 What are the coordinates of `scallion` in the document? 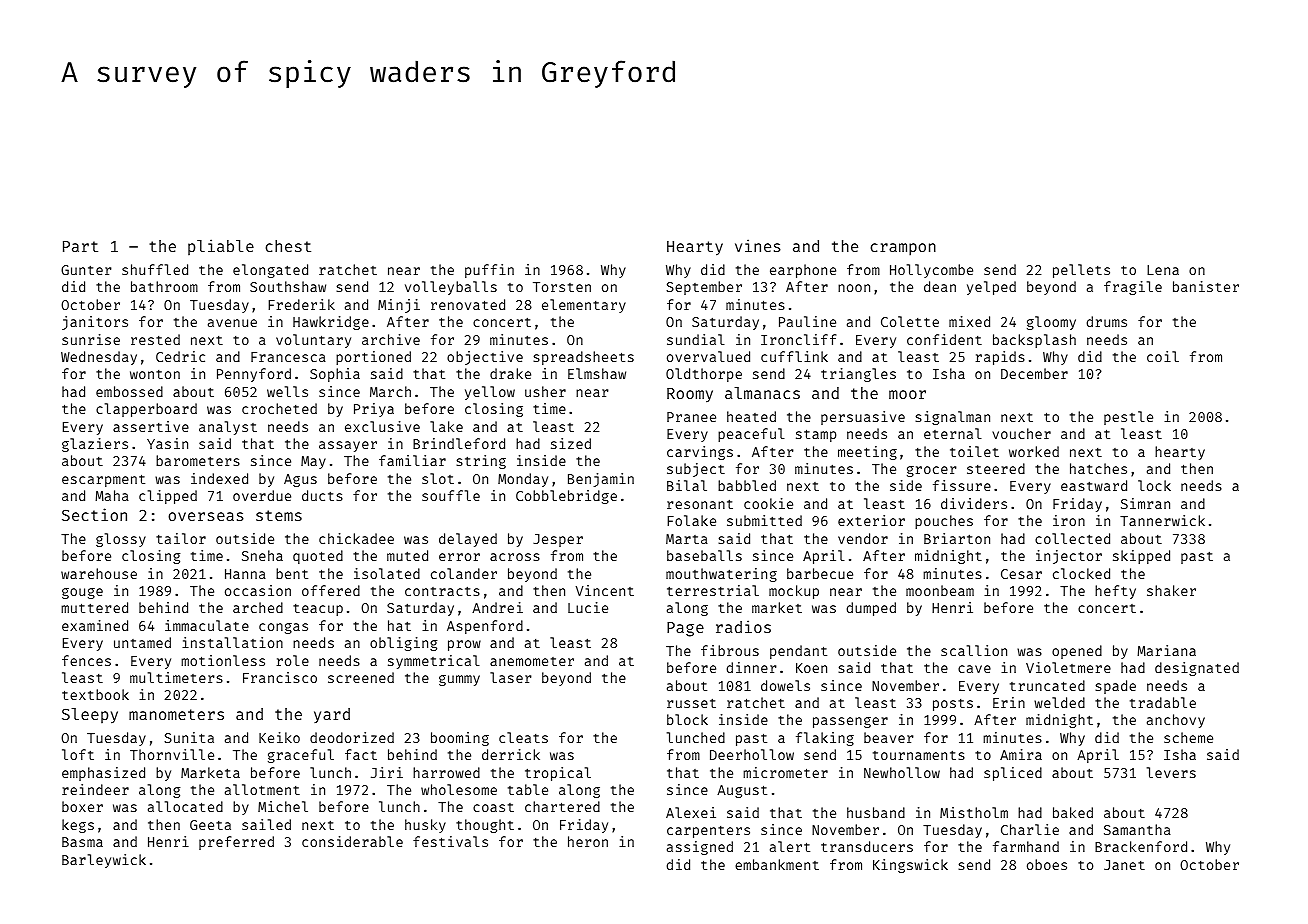 It's located at (974, 650).
